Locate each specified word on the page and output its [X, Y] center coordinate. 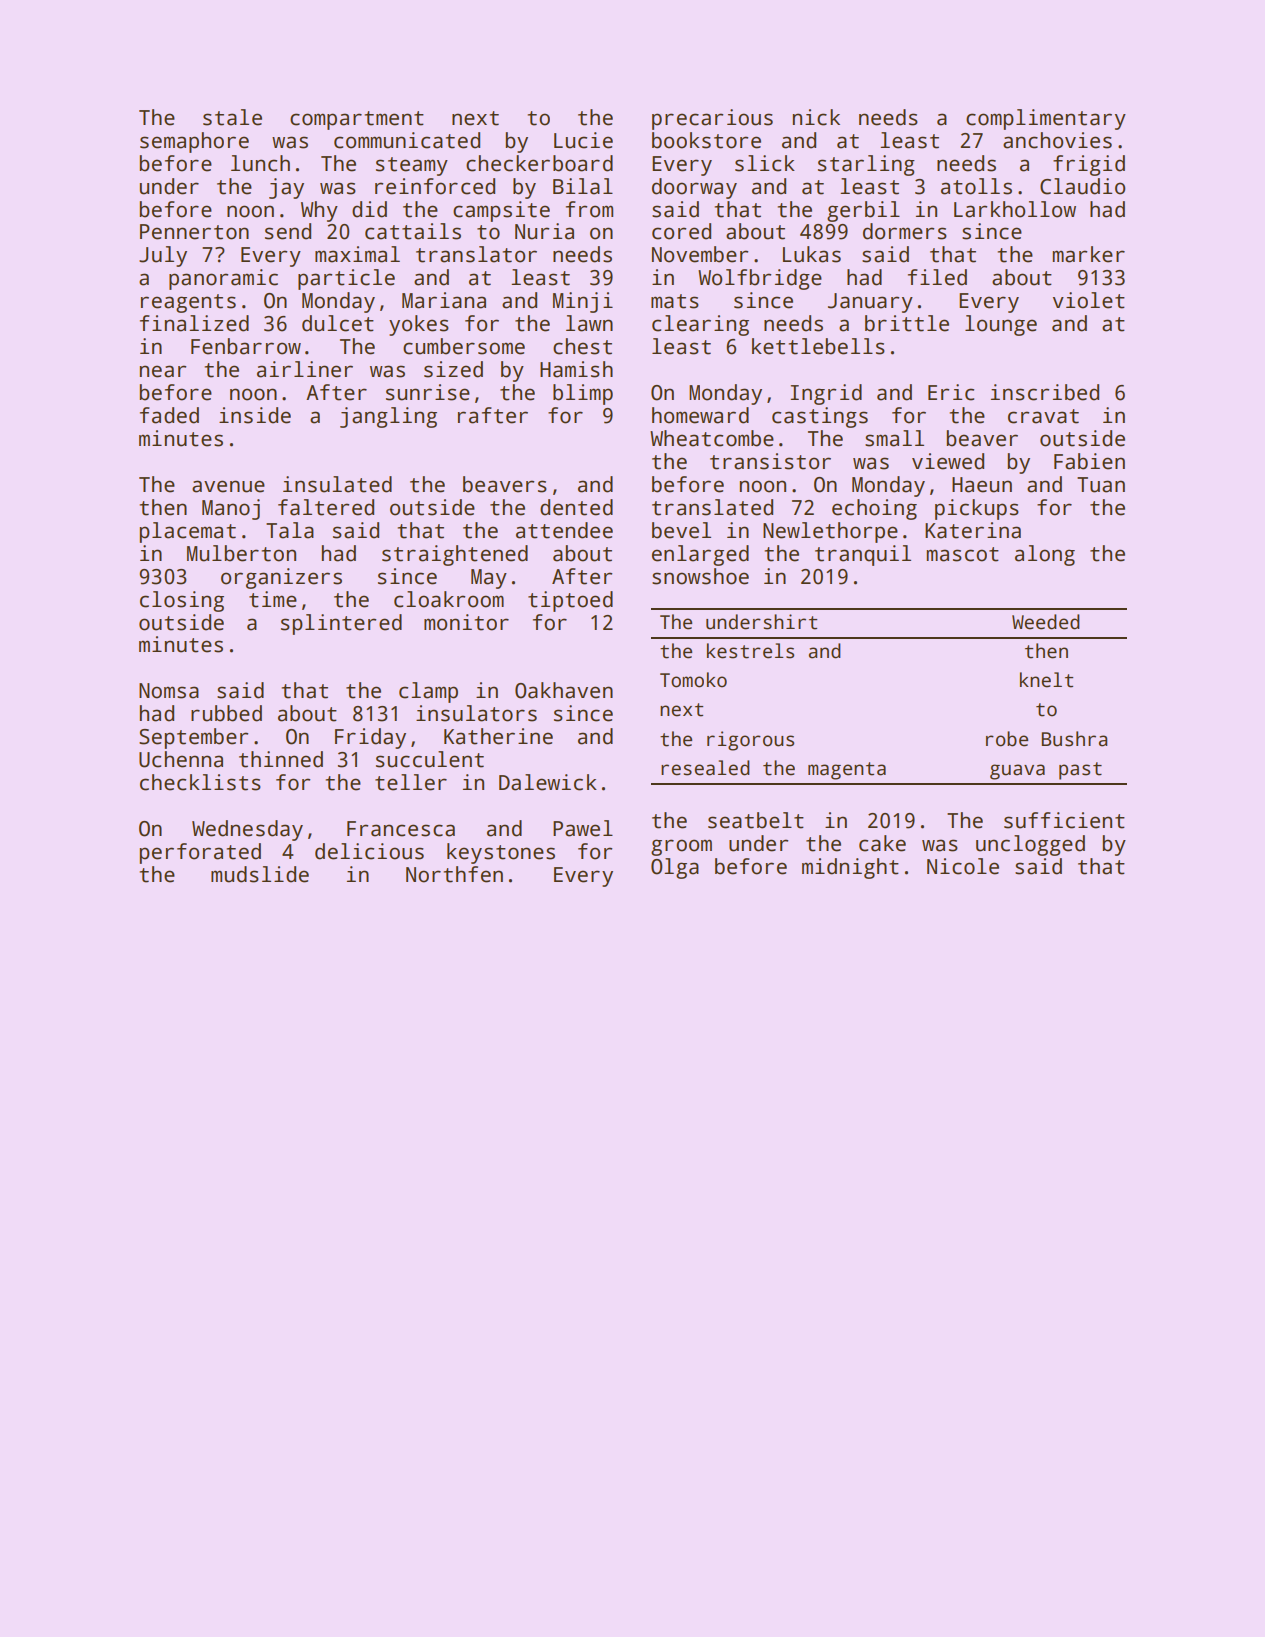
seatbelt [756, 820]
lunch [260, 163]
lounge [1001, 325]
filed [937, 277]
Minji [583, 302]
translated [712, 507]
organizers [281, 578]
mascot [963, 554]
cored [681, 231]
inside [255, 415]
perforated [200, 853]
